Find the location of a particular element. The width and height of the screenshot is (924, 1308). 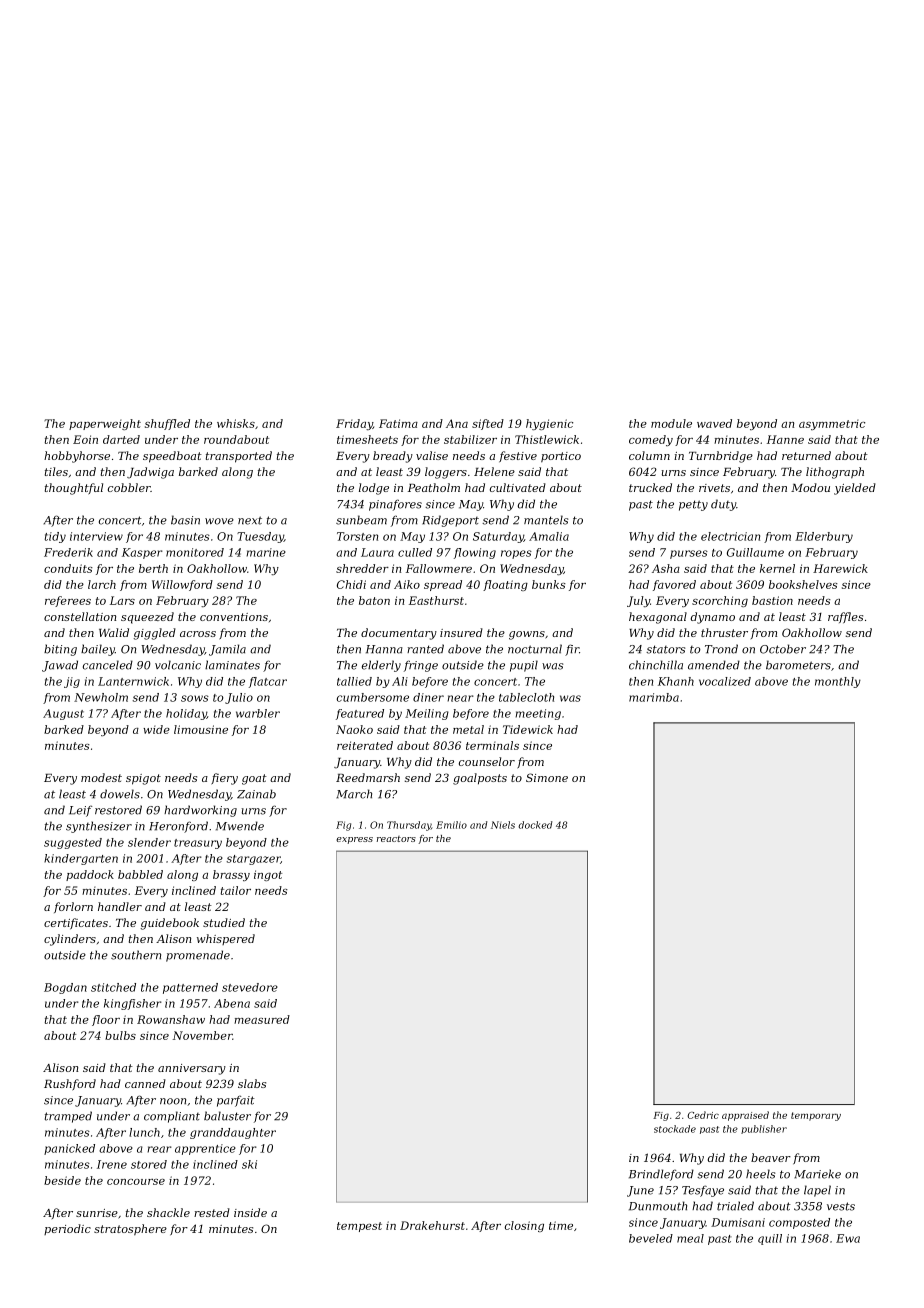

sifted is located at coordinates (488, 424).
